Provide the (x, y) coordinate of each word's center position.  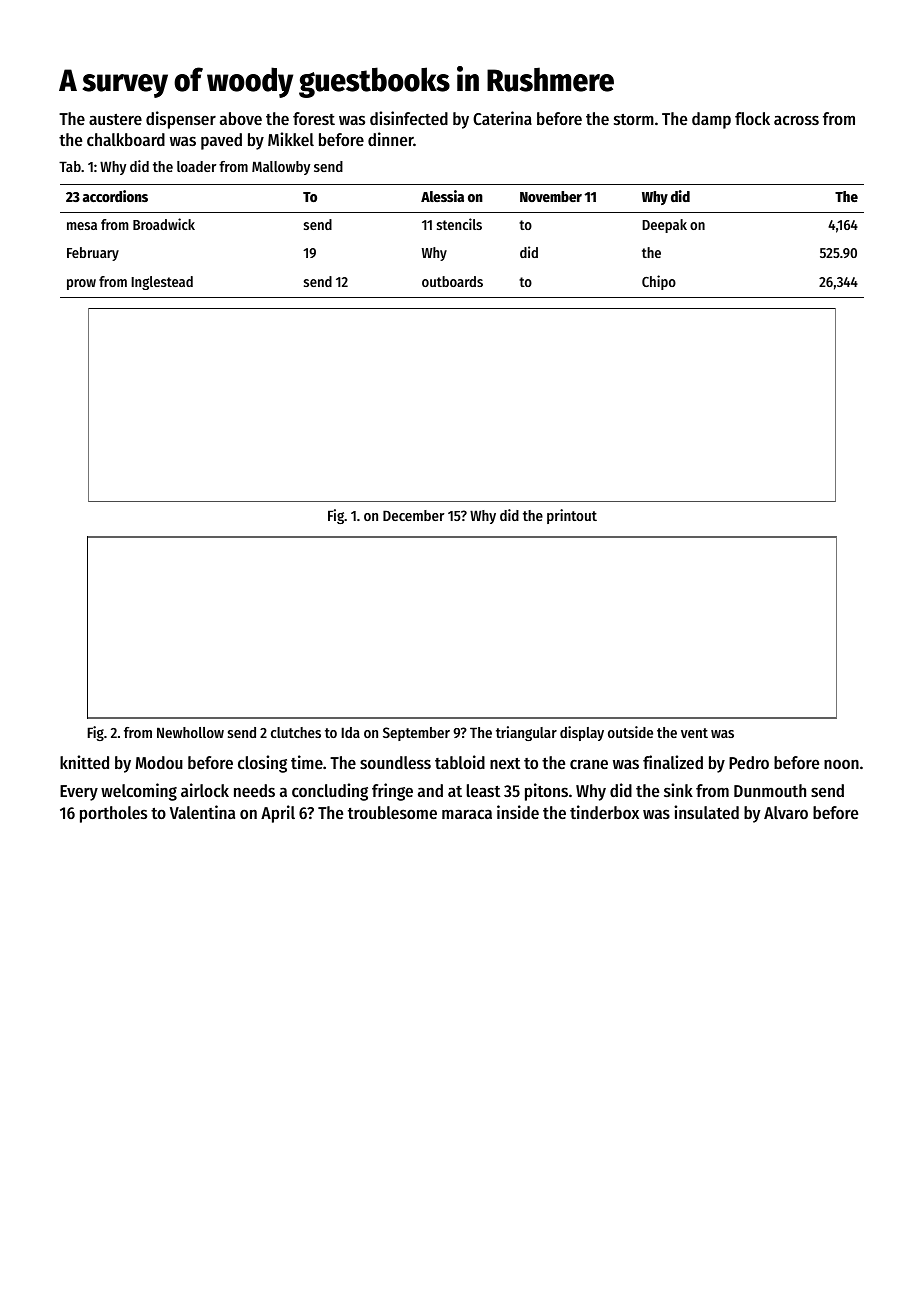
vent (694, 733)
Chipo (659, 282)
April (278, 814)
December (413, 515)
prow (81, 284)
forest (314, 118)
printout (572, 516)
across (796, 120)
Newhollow (190, 732)
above (241, 118)
